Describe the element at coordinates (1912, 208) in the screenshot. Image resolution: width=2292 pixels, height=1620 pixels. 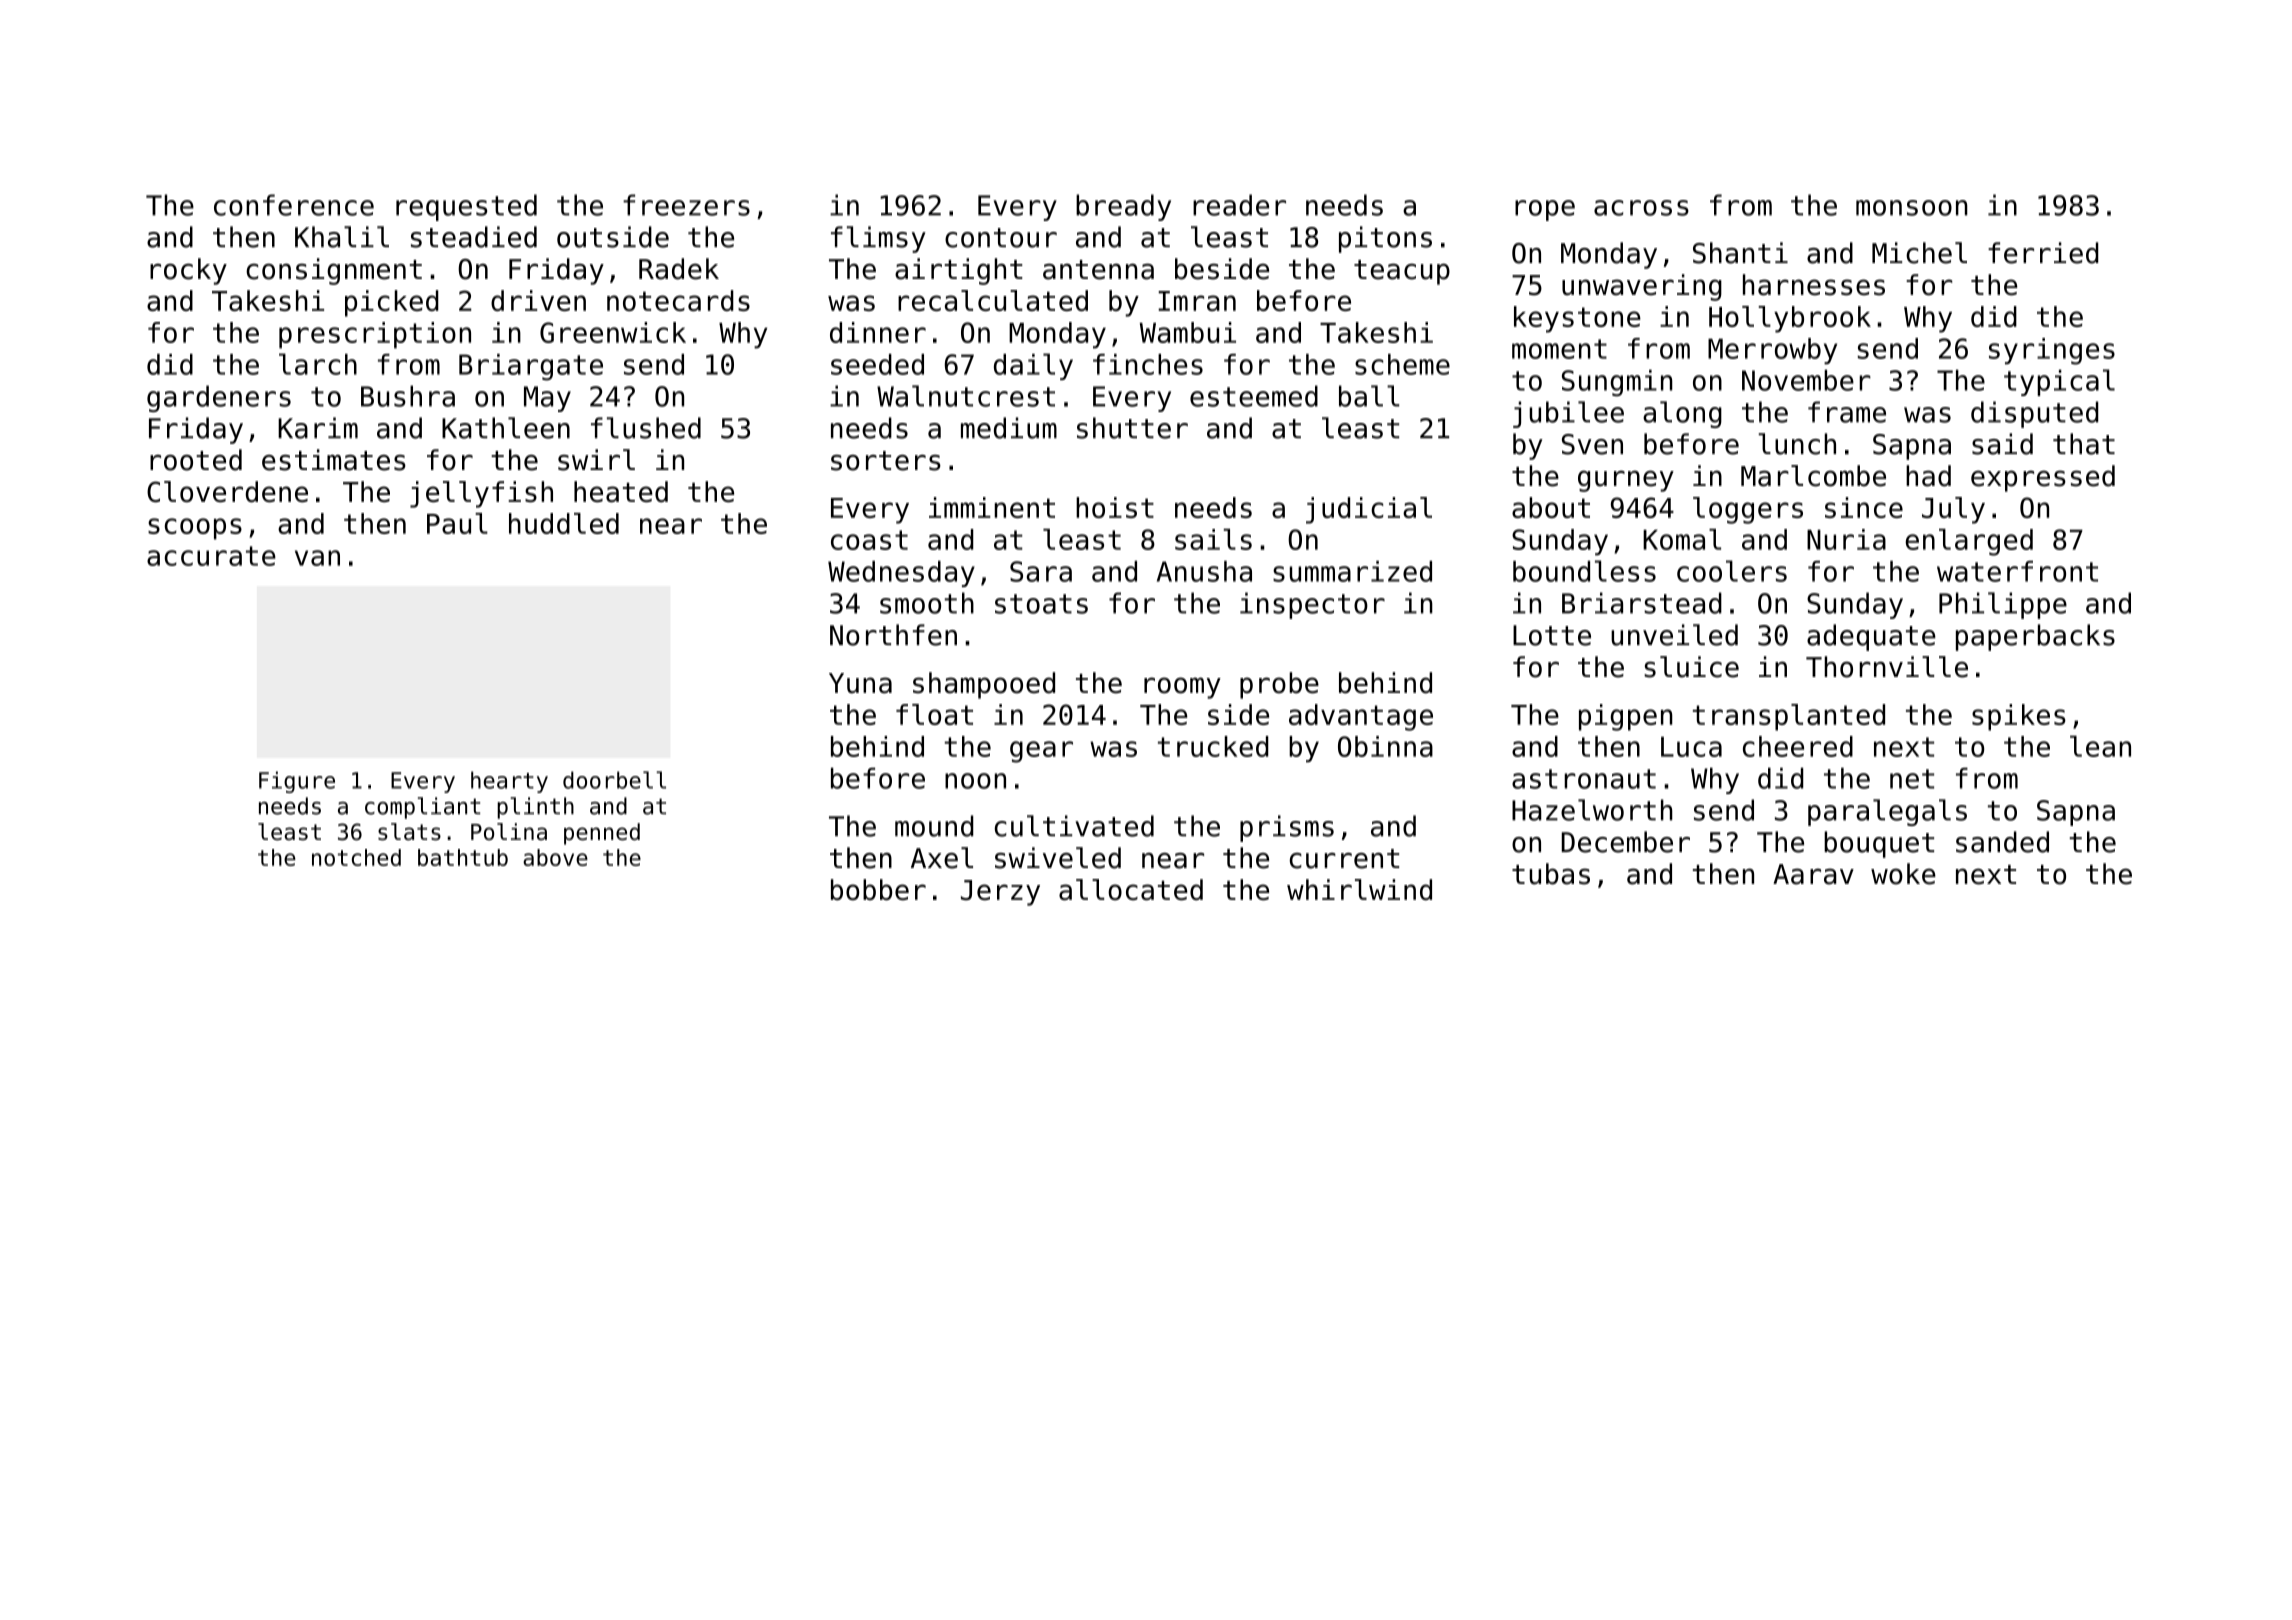
I see `monsoon` at that location.
